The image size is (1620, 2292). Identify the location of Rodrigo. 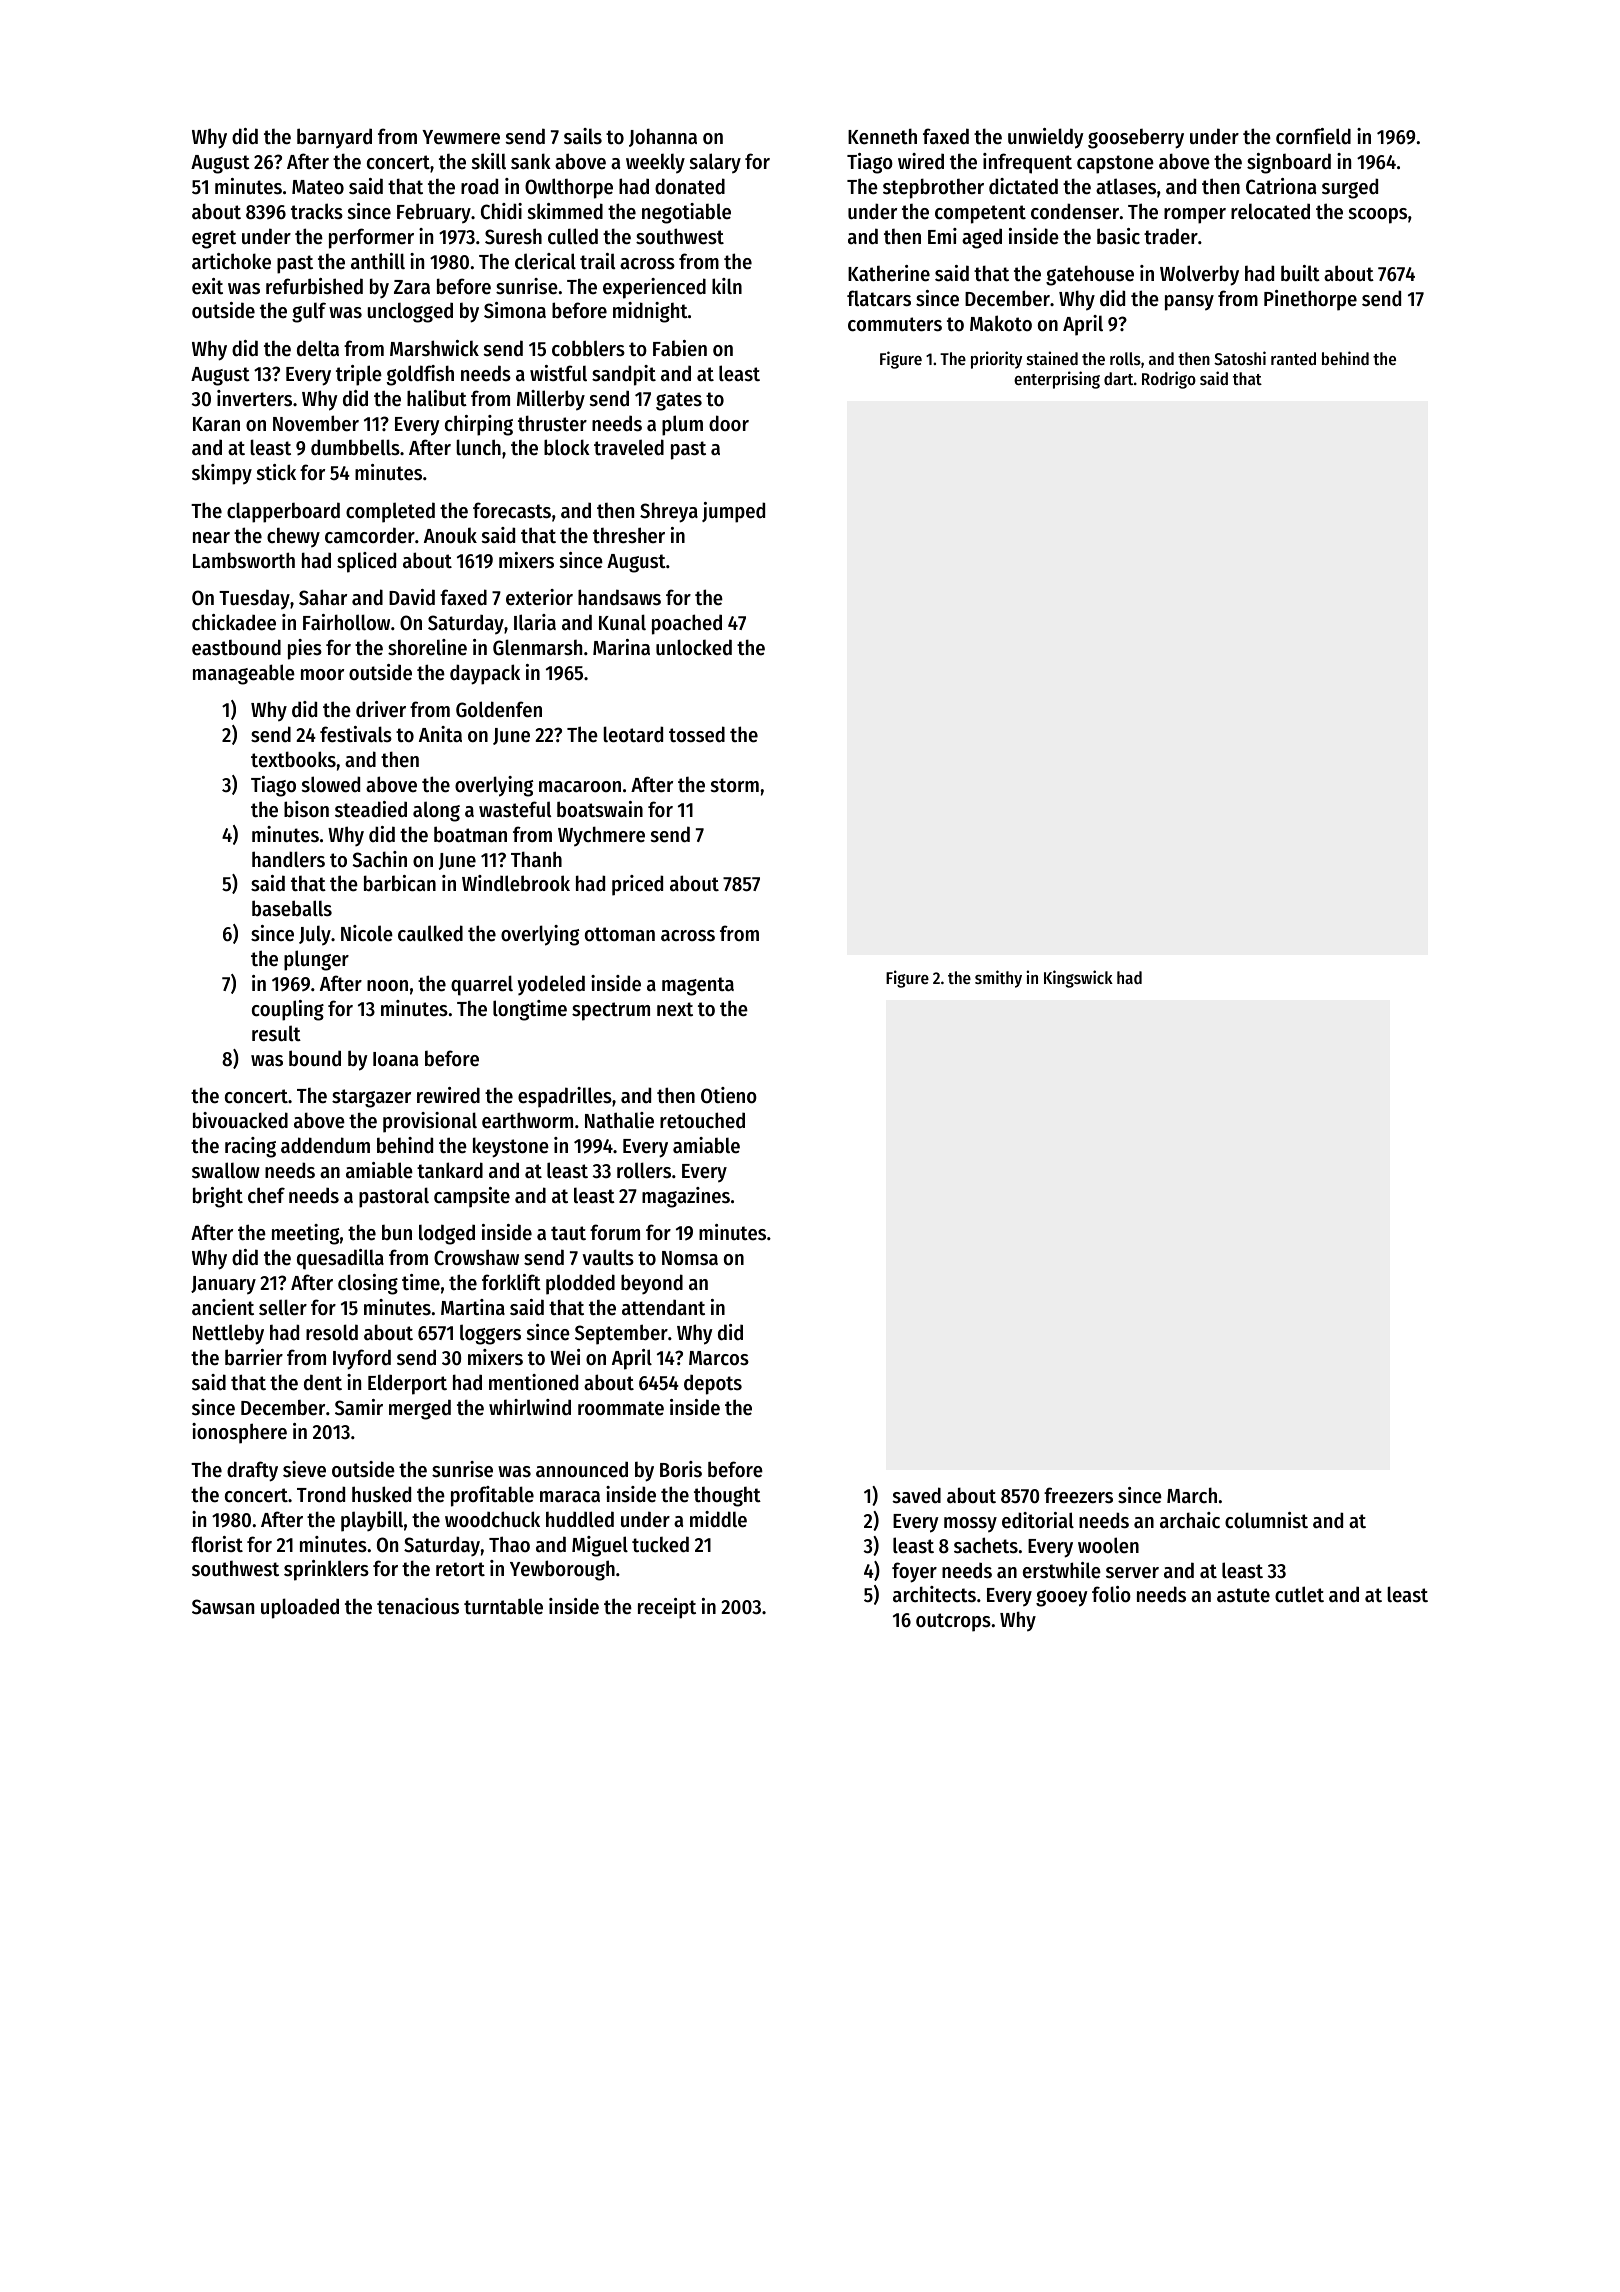
(1169, 380).
